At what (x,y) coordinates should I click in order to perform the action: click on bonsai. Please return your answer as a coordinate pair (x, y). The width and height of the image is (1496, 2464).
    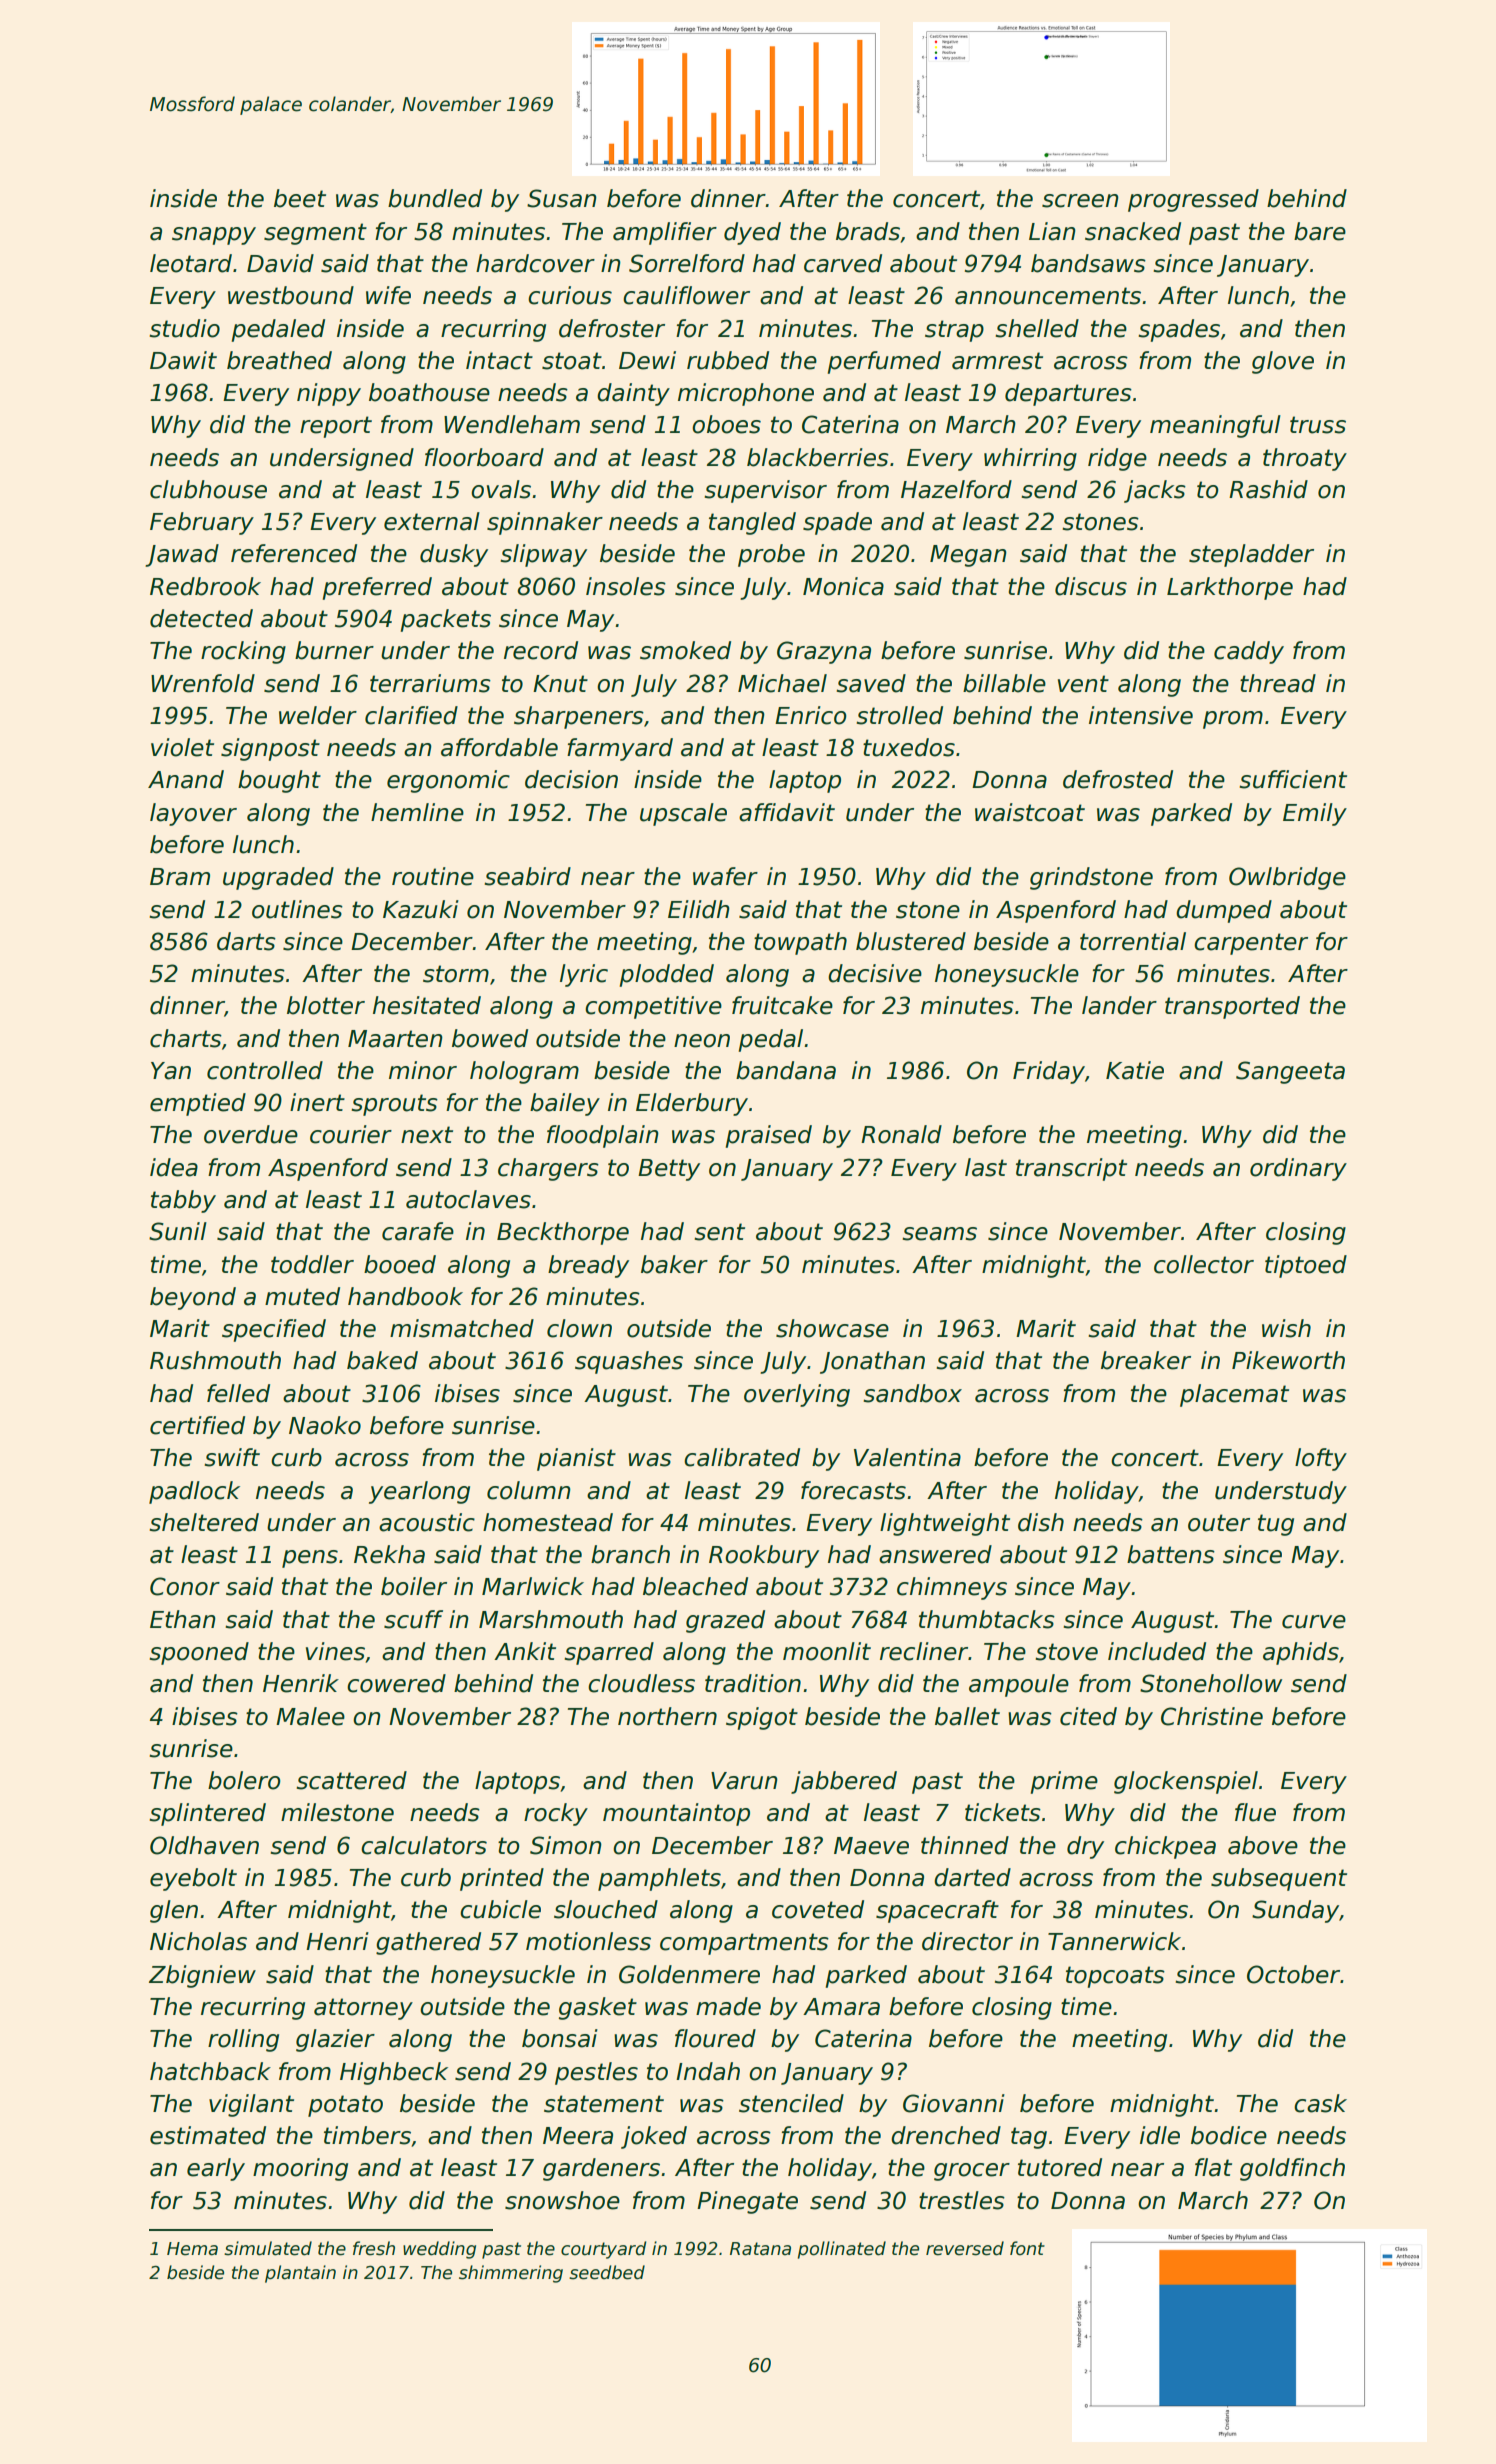
    Looking at the image, I should click on (560, 2038).
